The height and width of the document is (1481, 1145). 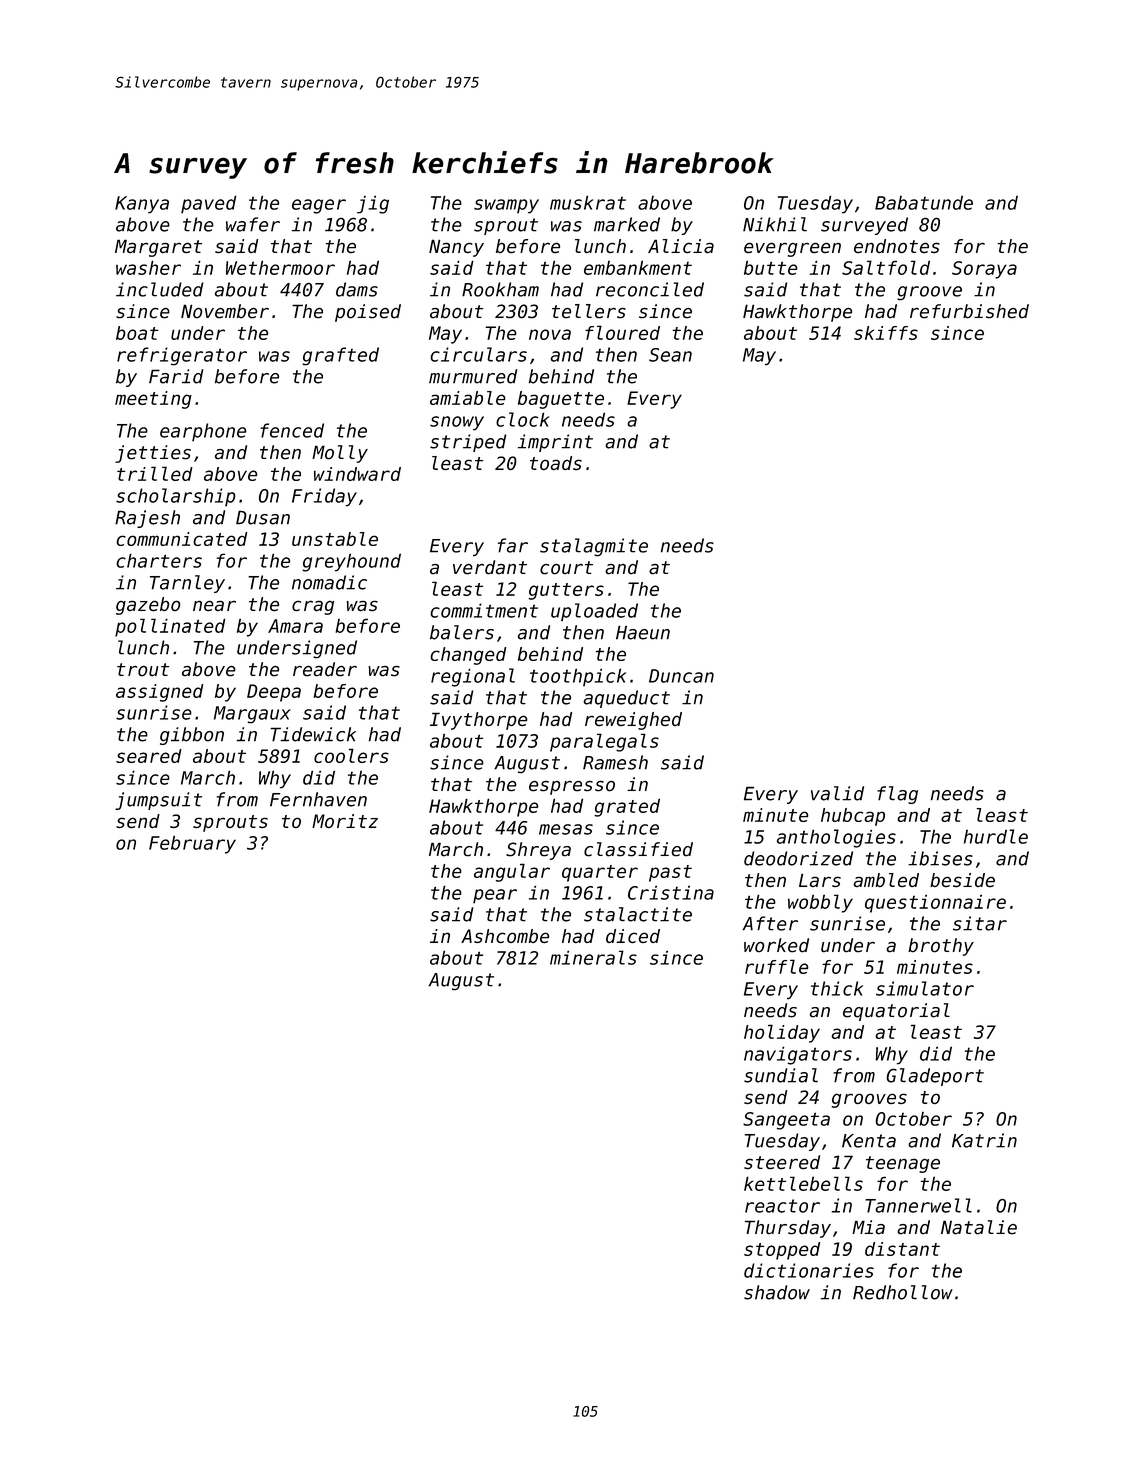 I want to click on sundial, so click(x=781, y=1075).
